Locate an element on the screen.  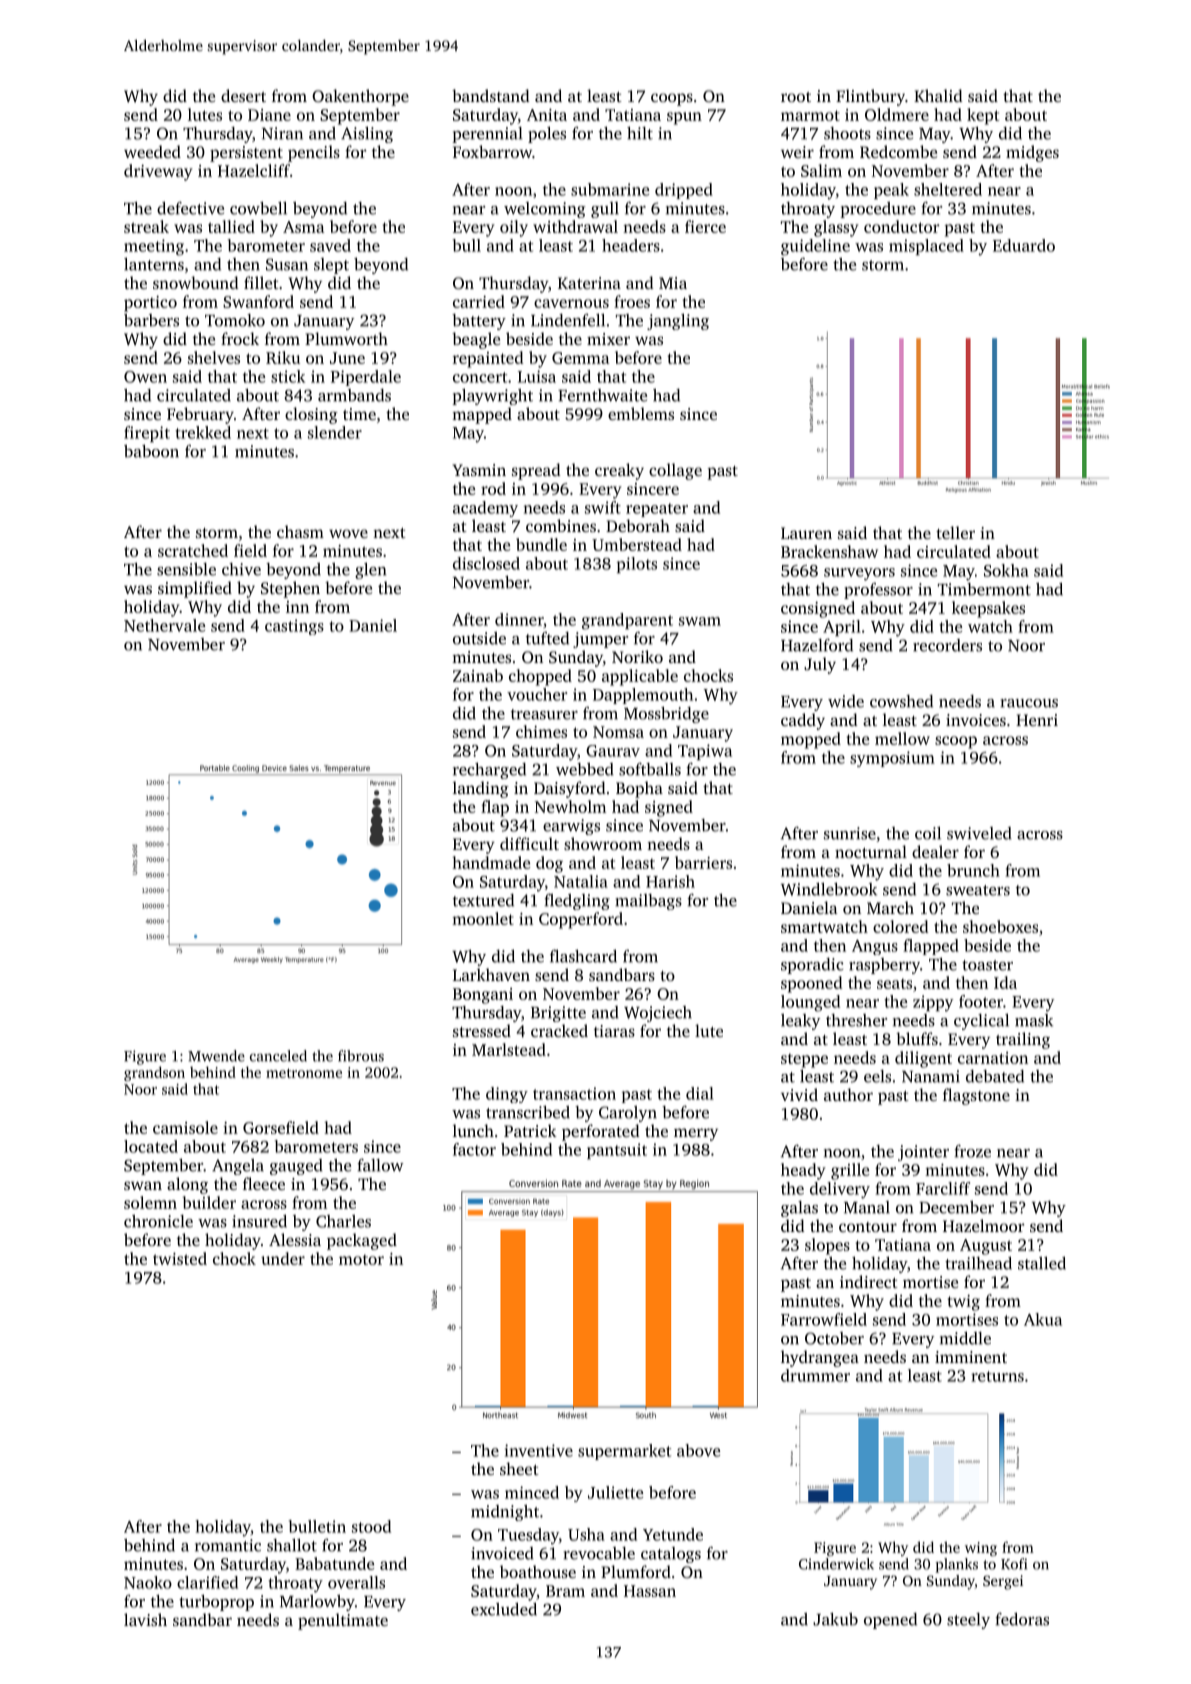
Hassan is located at coordinates (650, 1591).
